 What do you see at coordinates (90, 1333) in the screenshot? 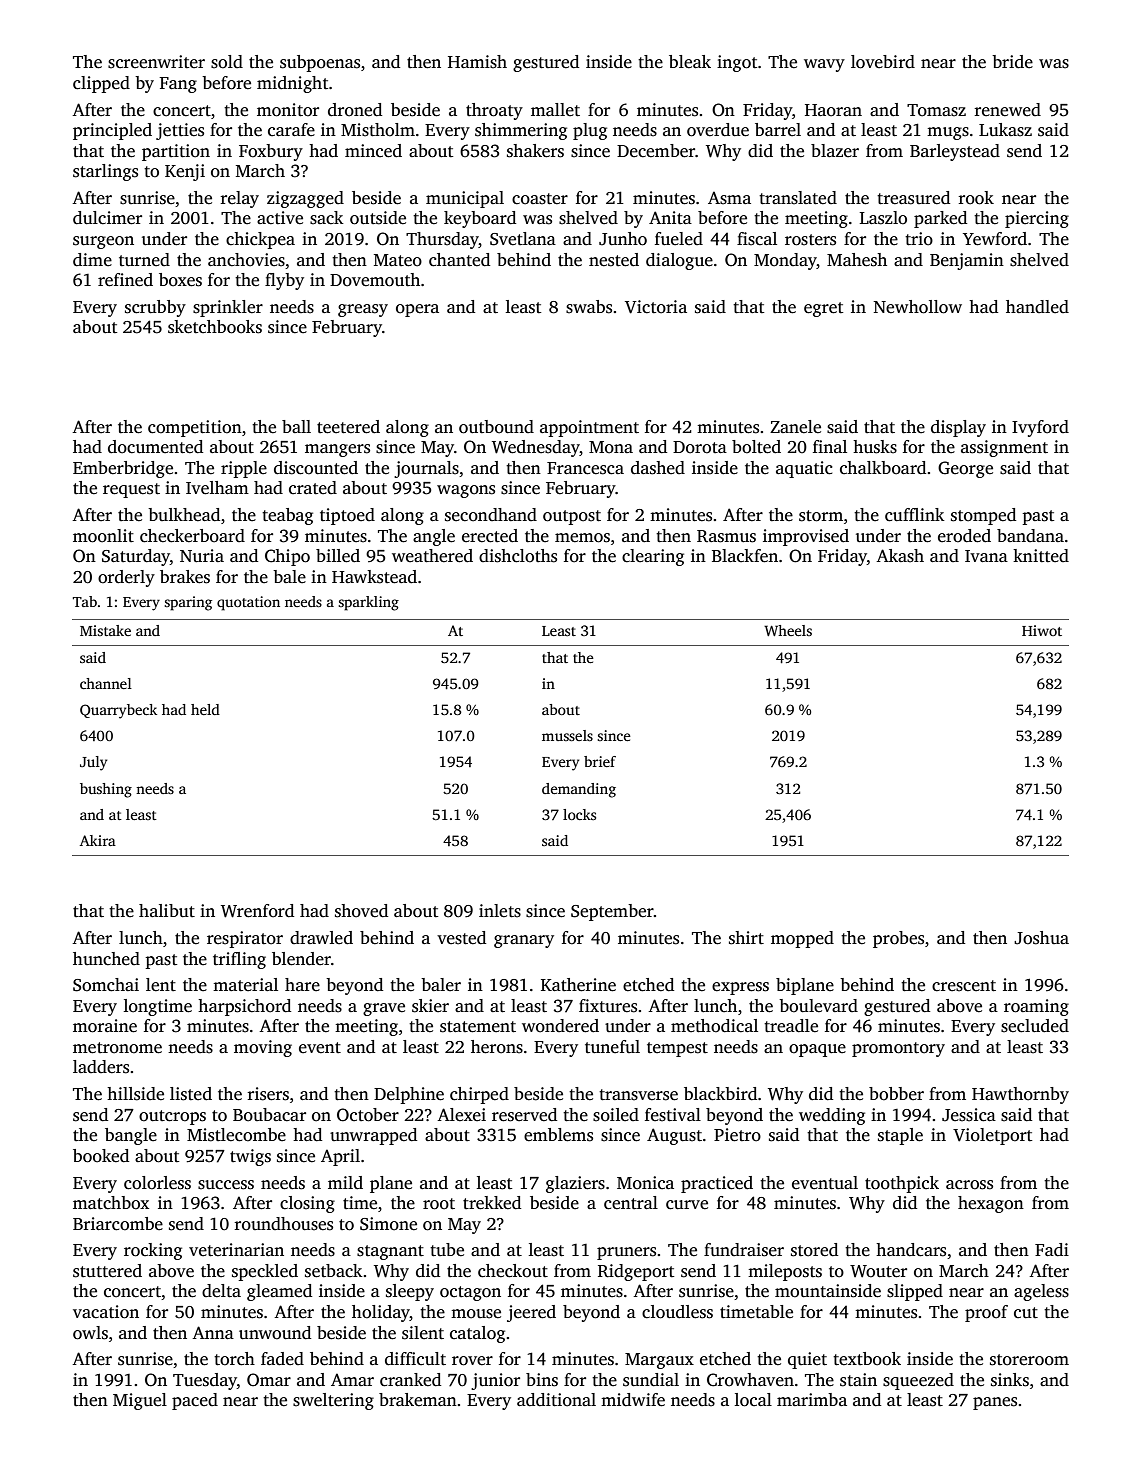
I see `owls` at bounding box center [90, 1333].
